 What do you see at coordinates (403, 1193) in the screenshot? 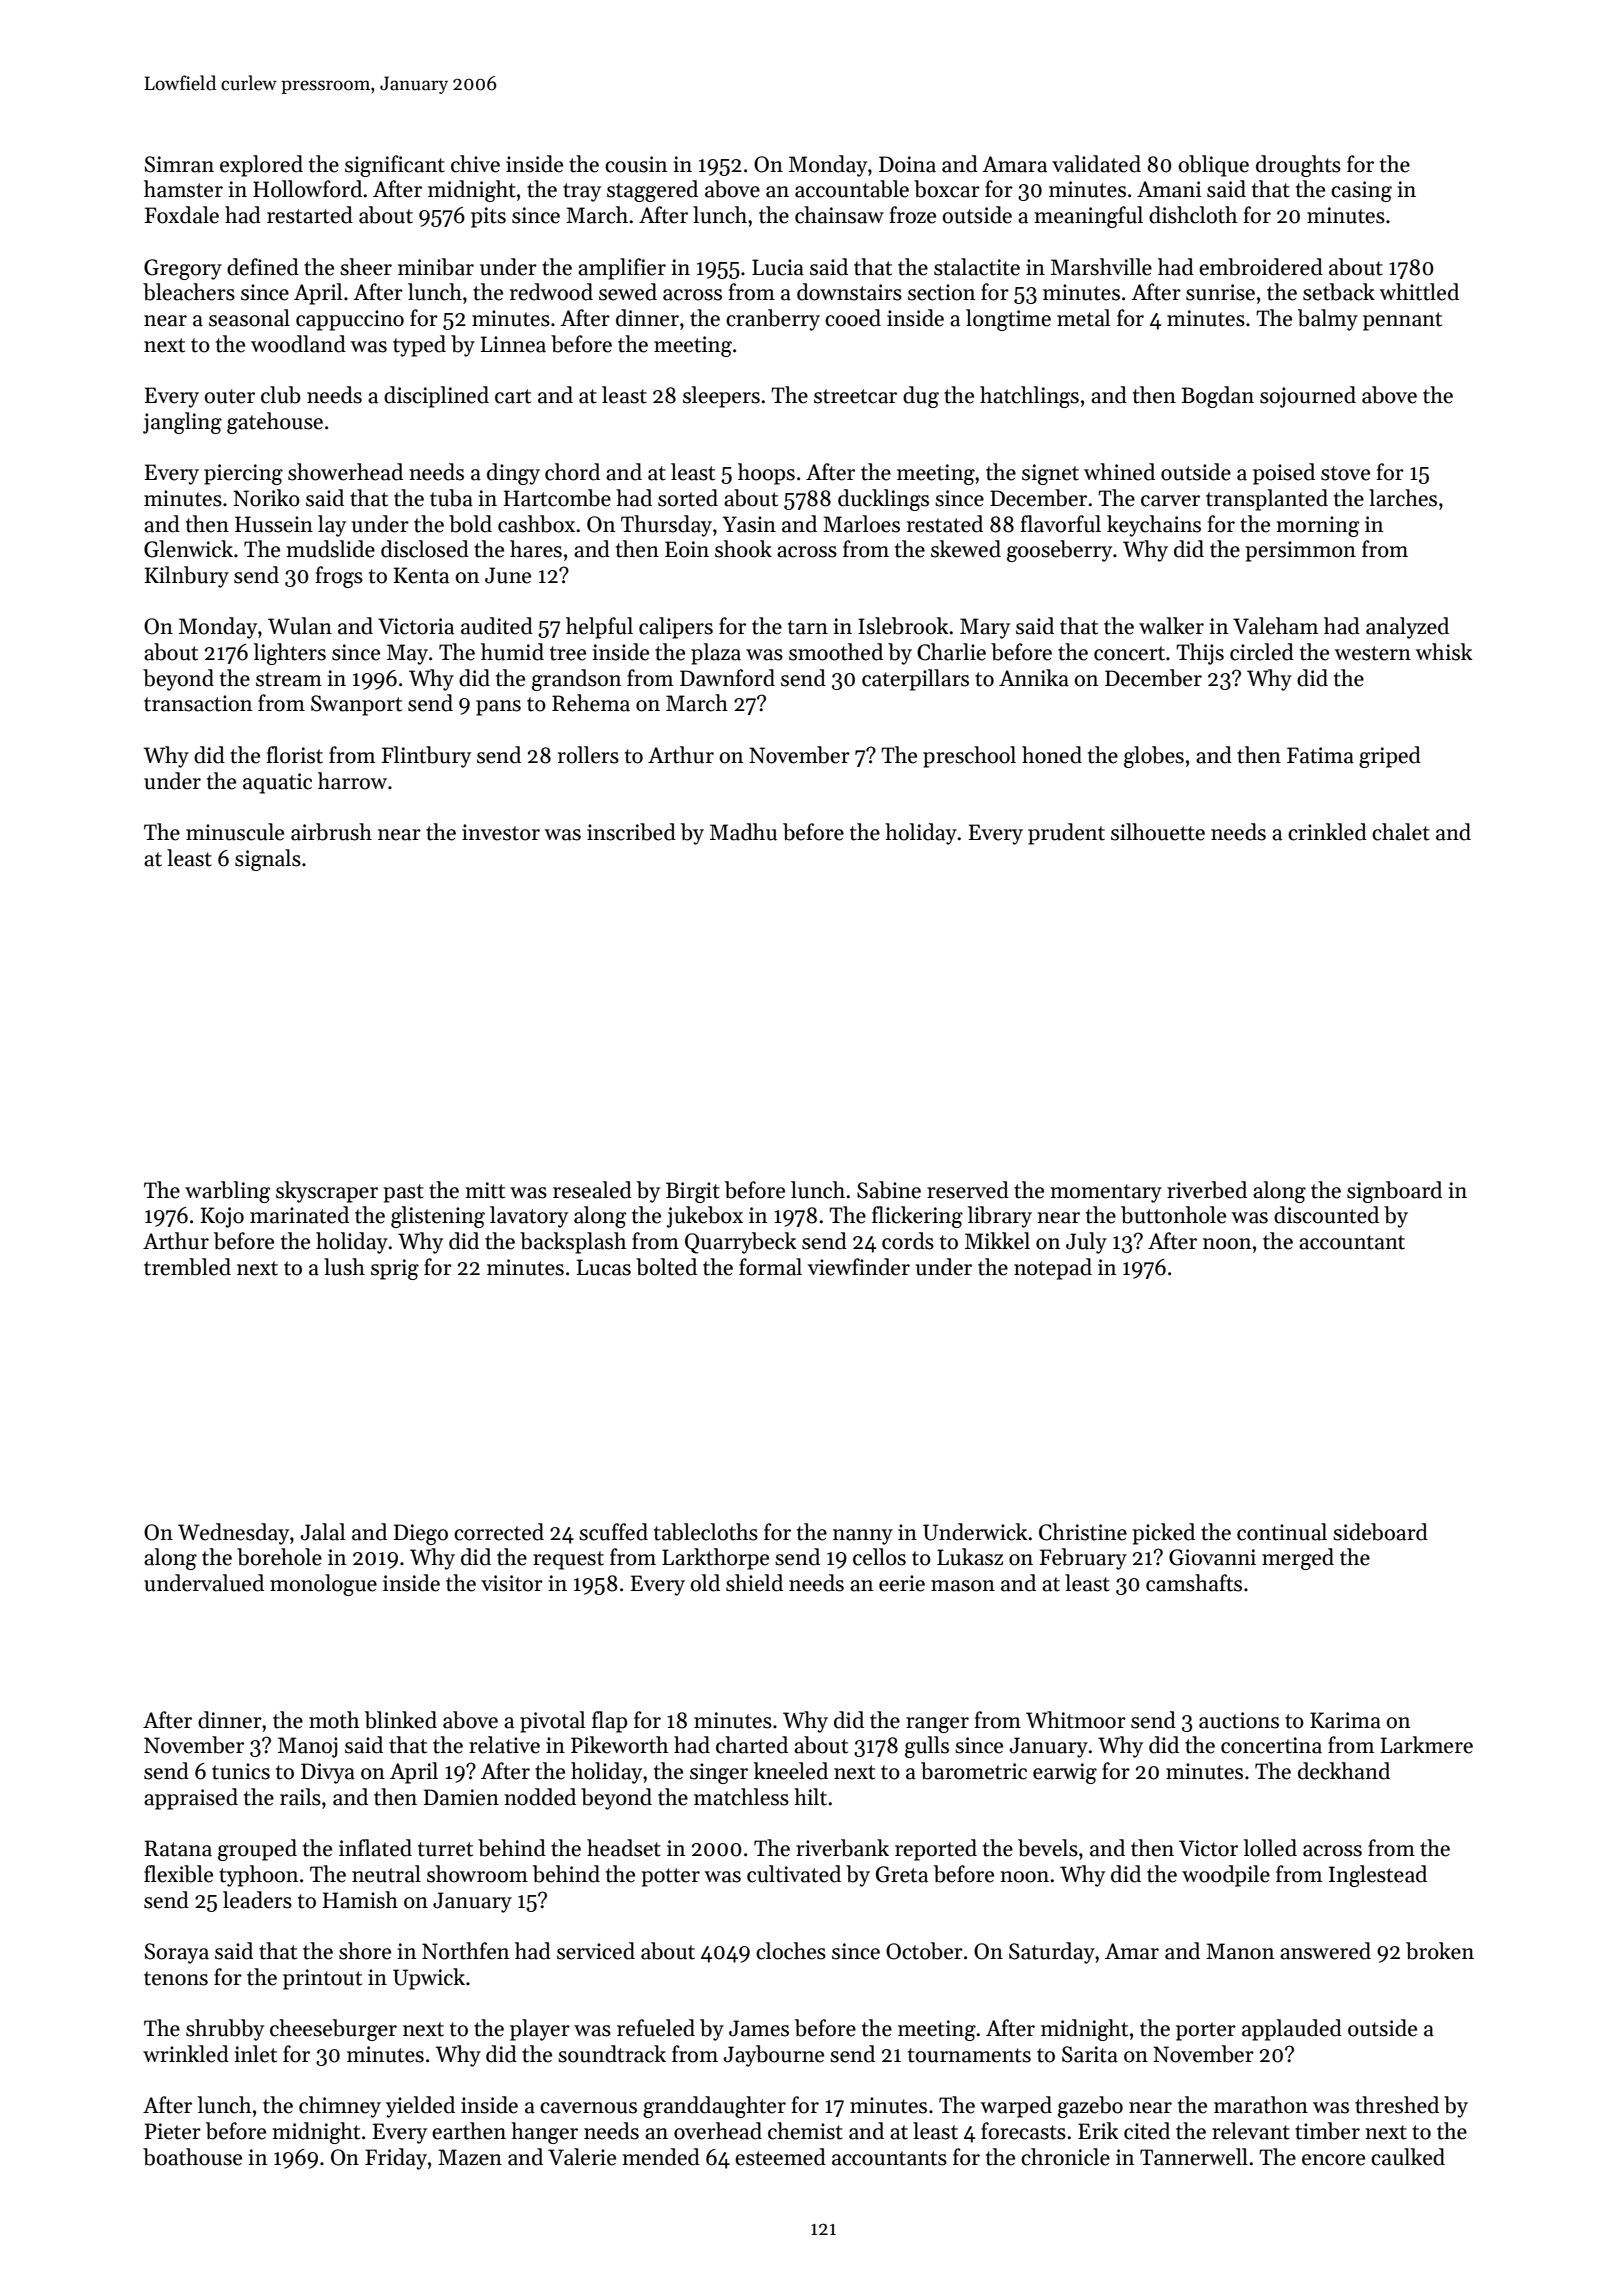
I see `past` at bounding box center [403, 1193].
